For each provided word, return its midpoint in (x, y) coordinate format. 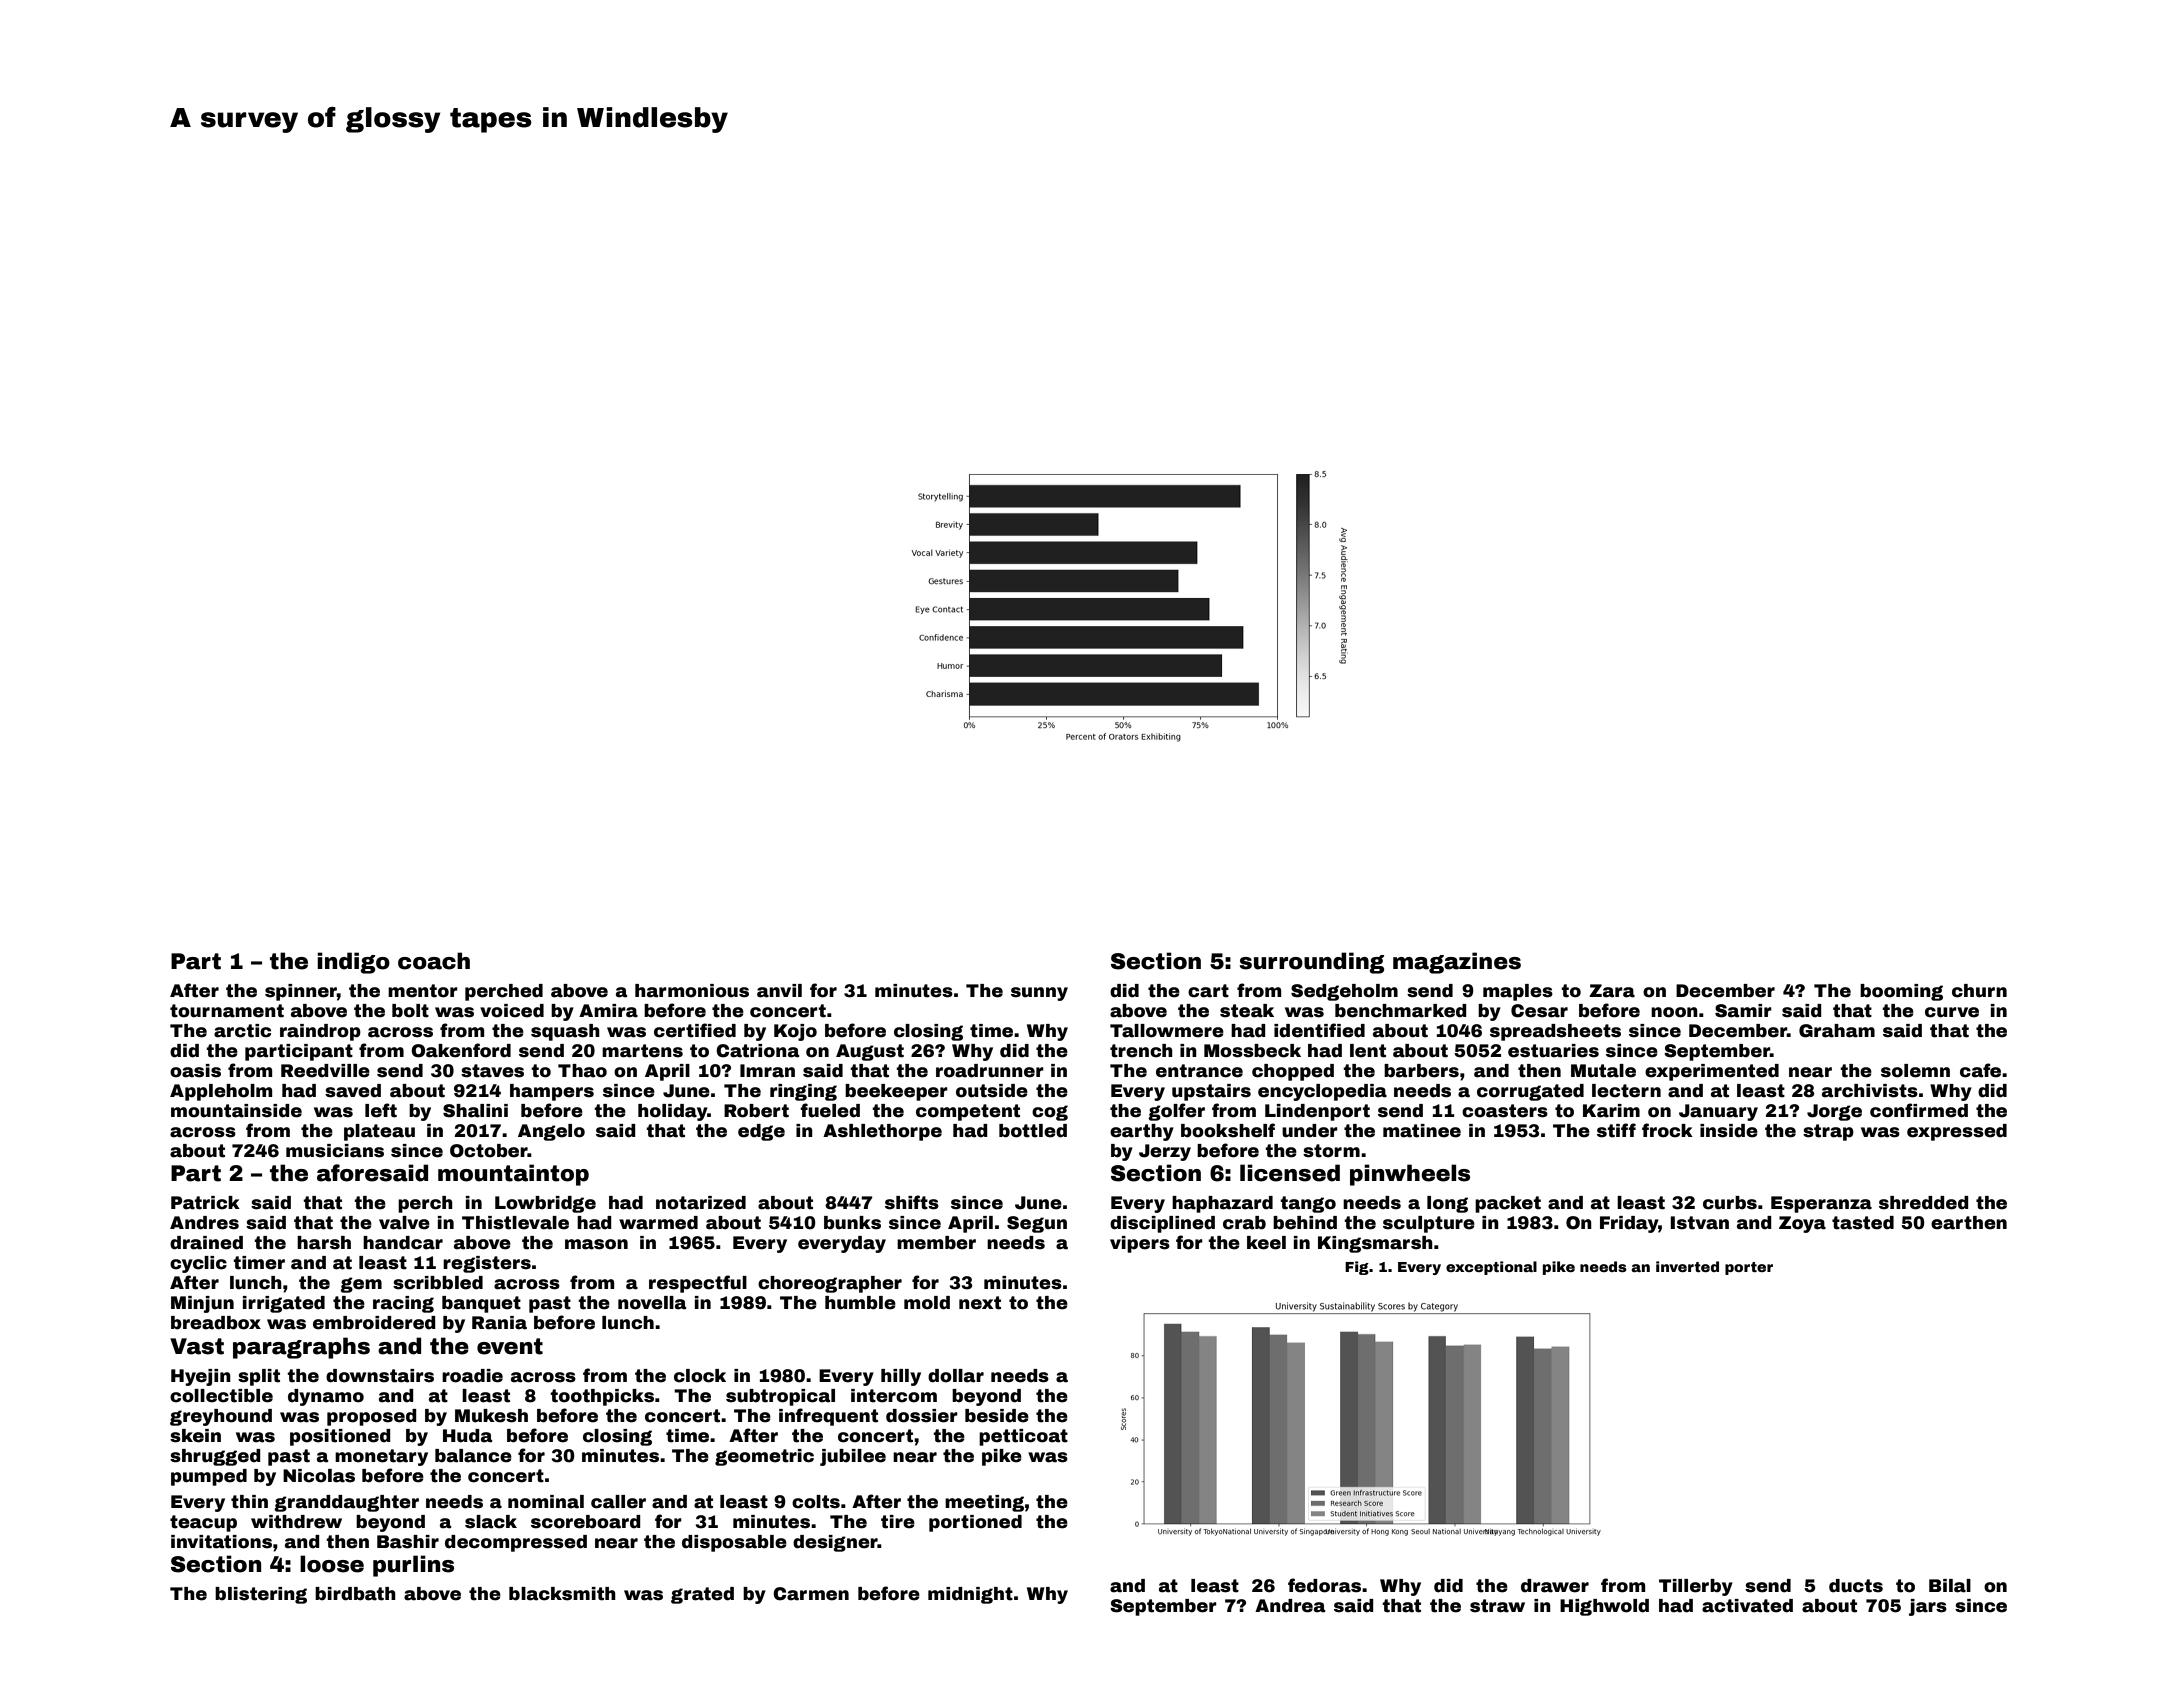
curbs (1730, 1203)
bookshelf (1228, 1130)
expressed (1957, 1132)
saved (353, 1091)
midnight (970, 1595)
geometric (764, 1457)
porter (1749, 1268)
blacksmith (562, 1594)
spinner (301, 992)
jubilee (853, 1457)
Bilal (1950, 1586)
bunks (852, 1223)
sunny (1039, 994)
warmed (658, 1223)
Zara (1612, 991)
